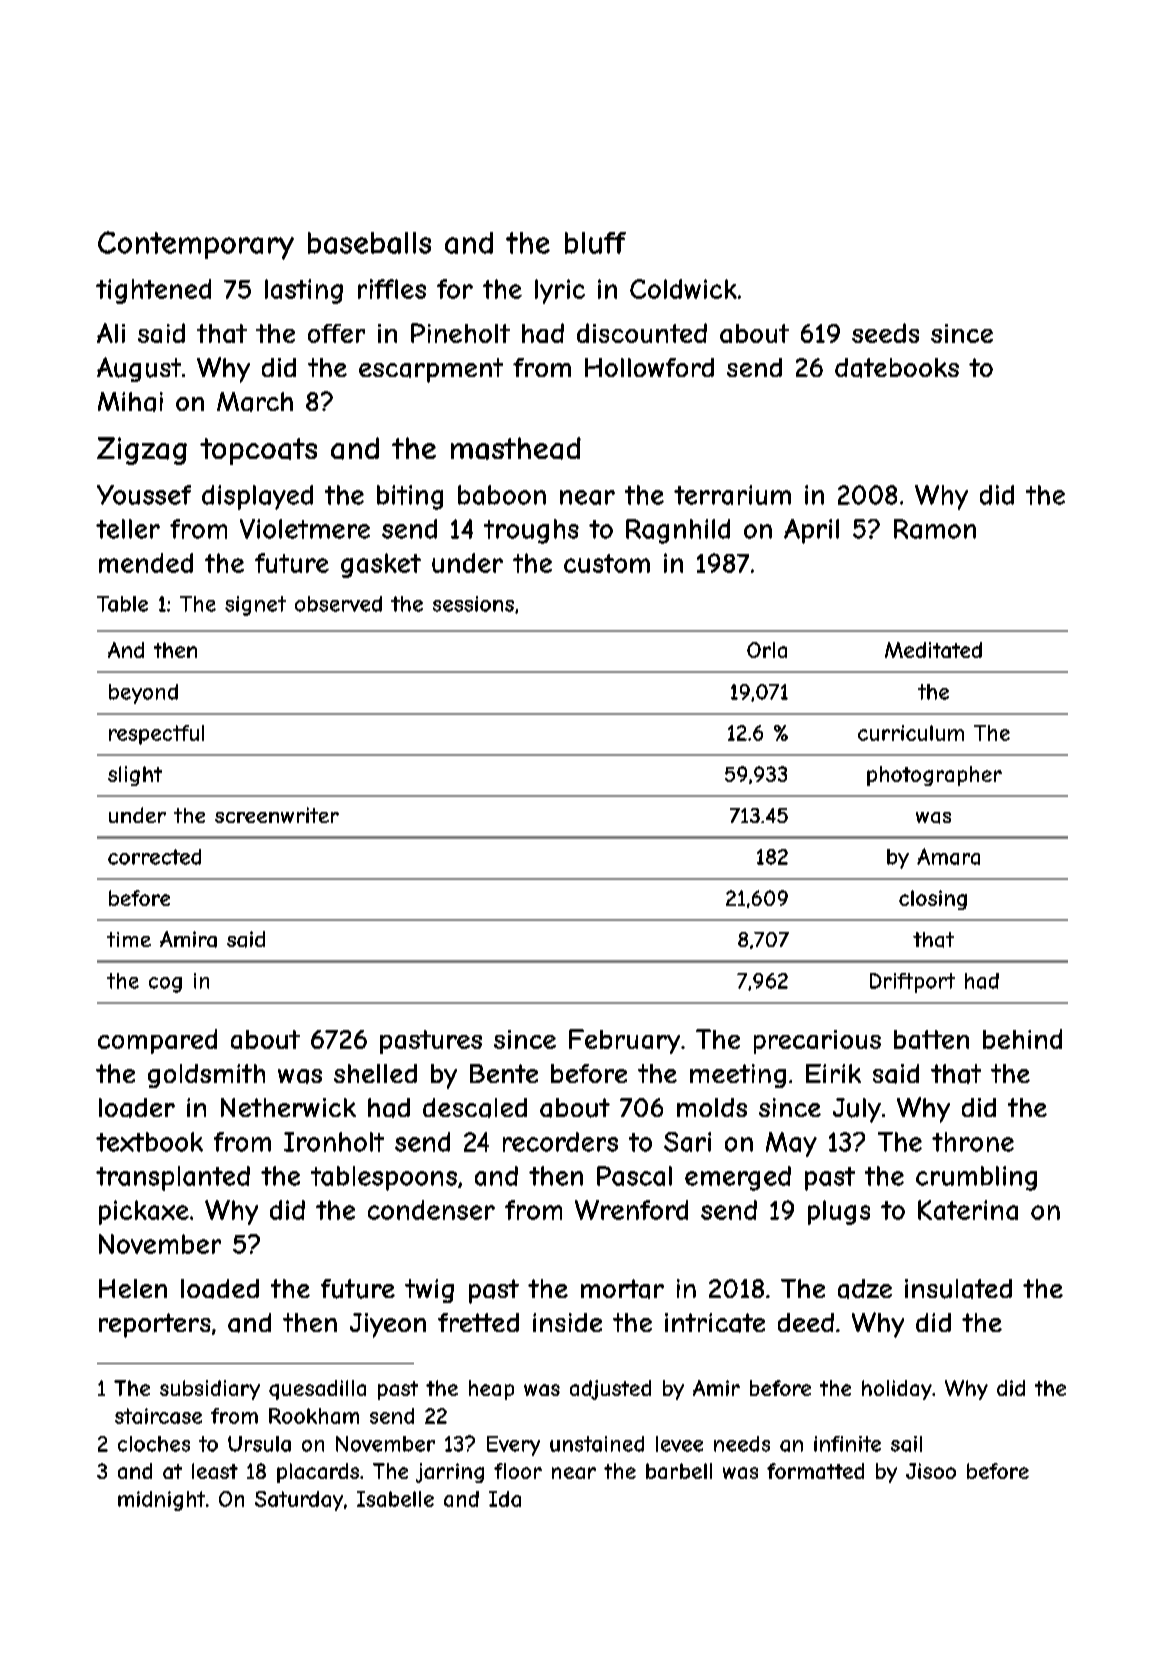 The image size is (1165, 1654). Describe the element at coordinates (683, 289) in the image. I see `Coldwick` at that location.
